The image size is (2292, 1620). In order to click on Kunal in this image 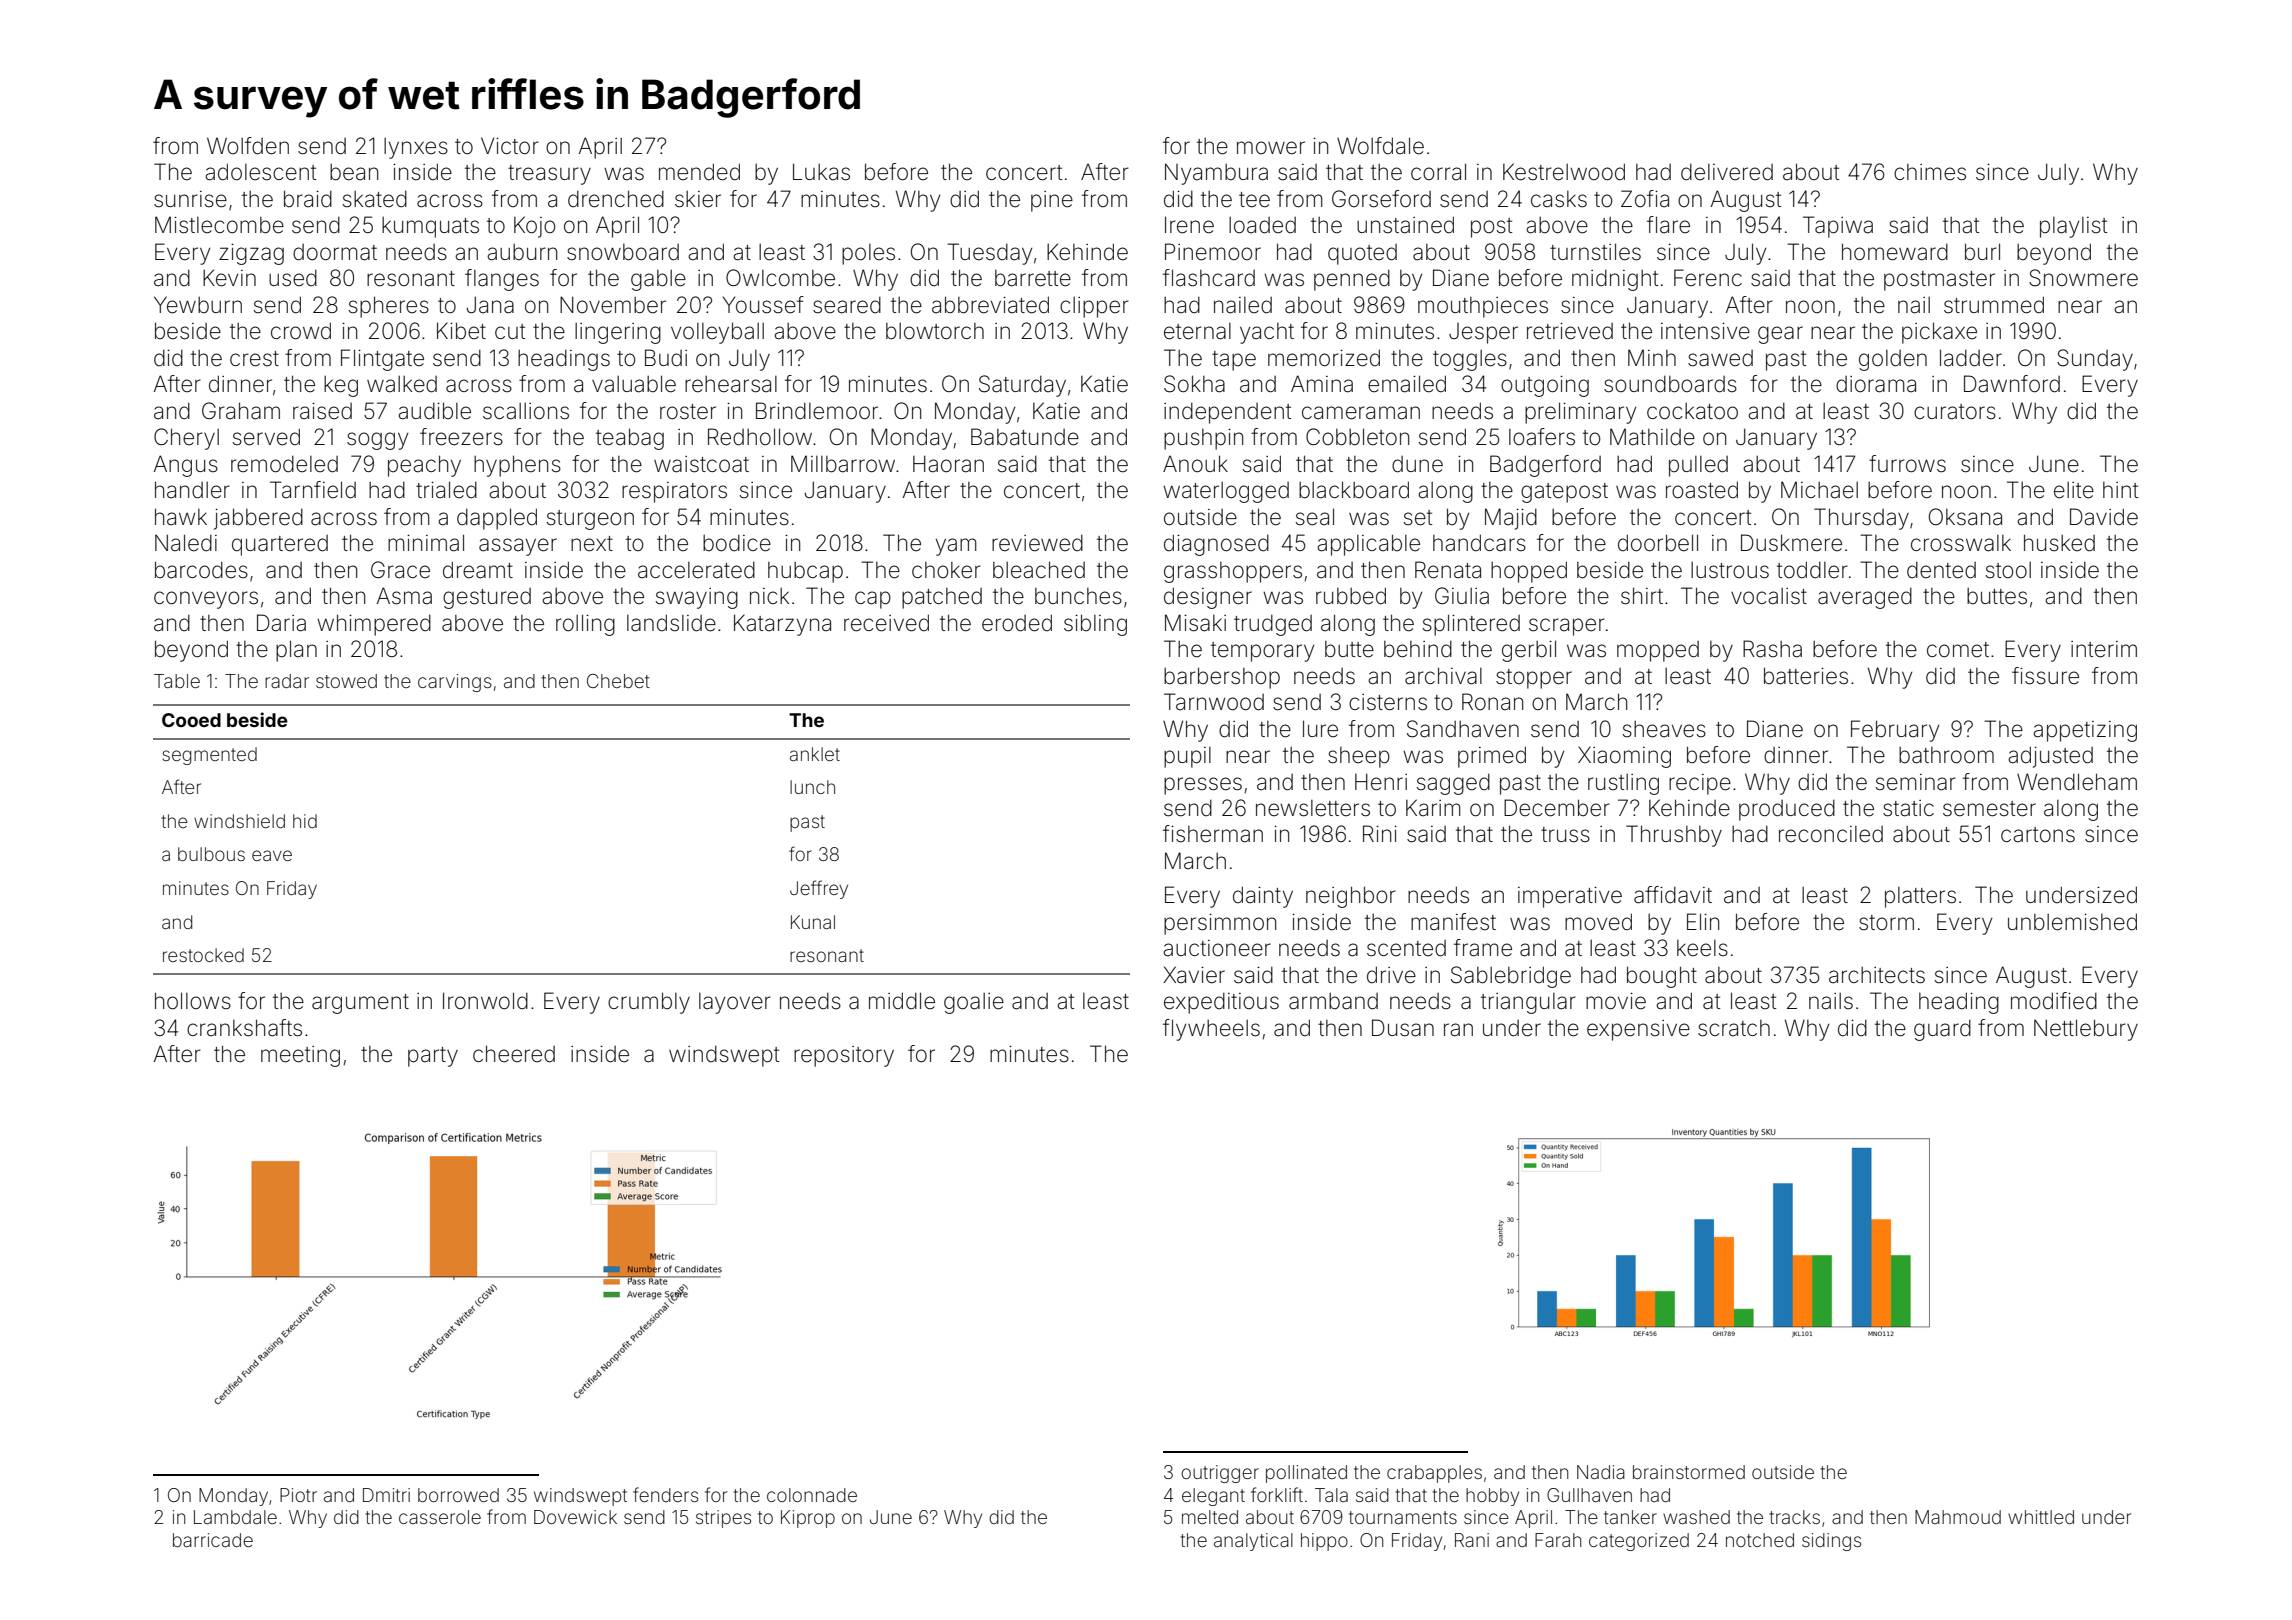, I will do `click(813, 922)`.
